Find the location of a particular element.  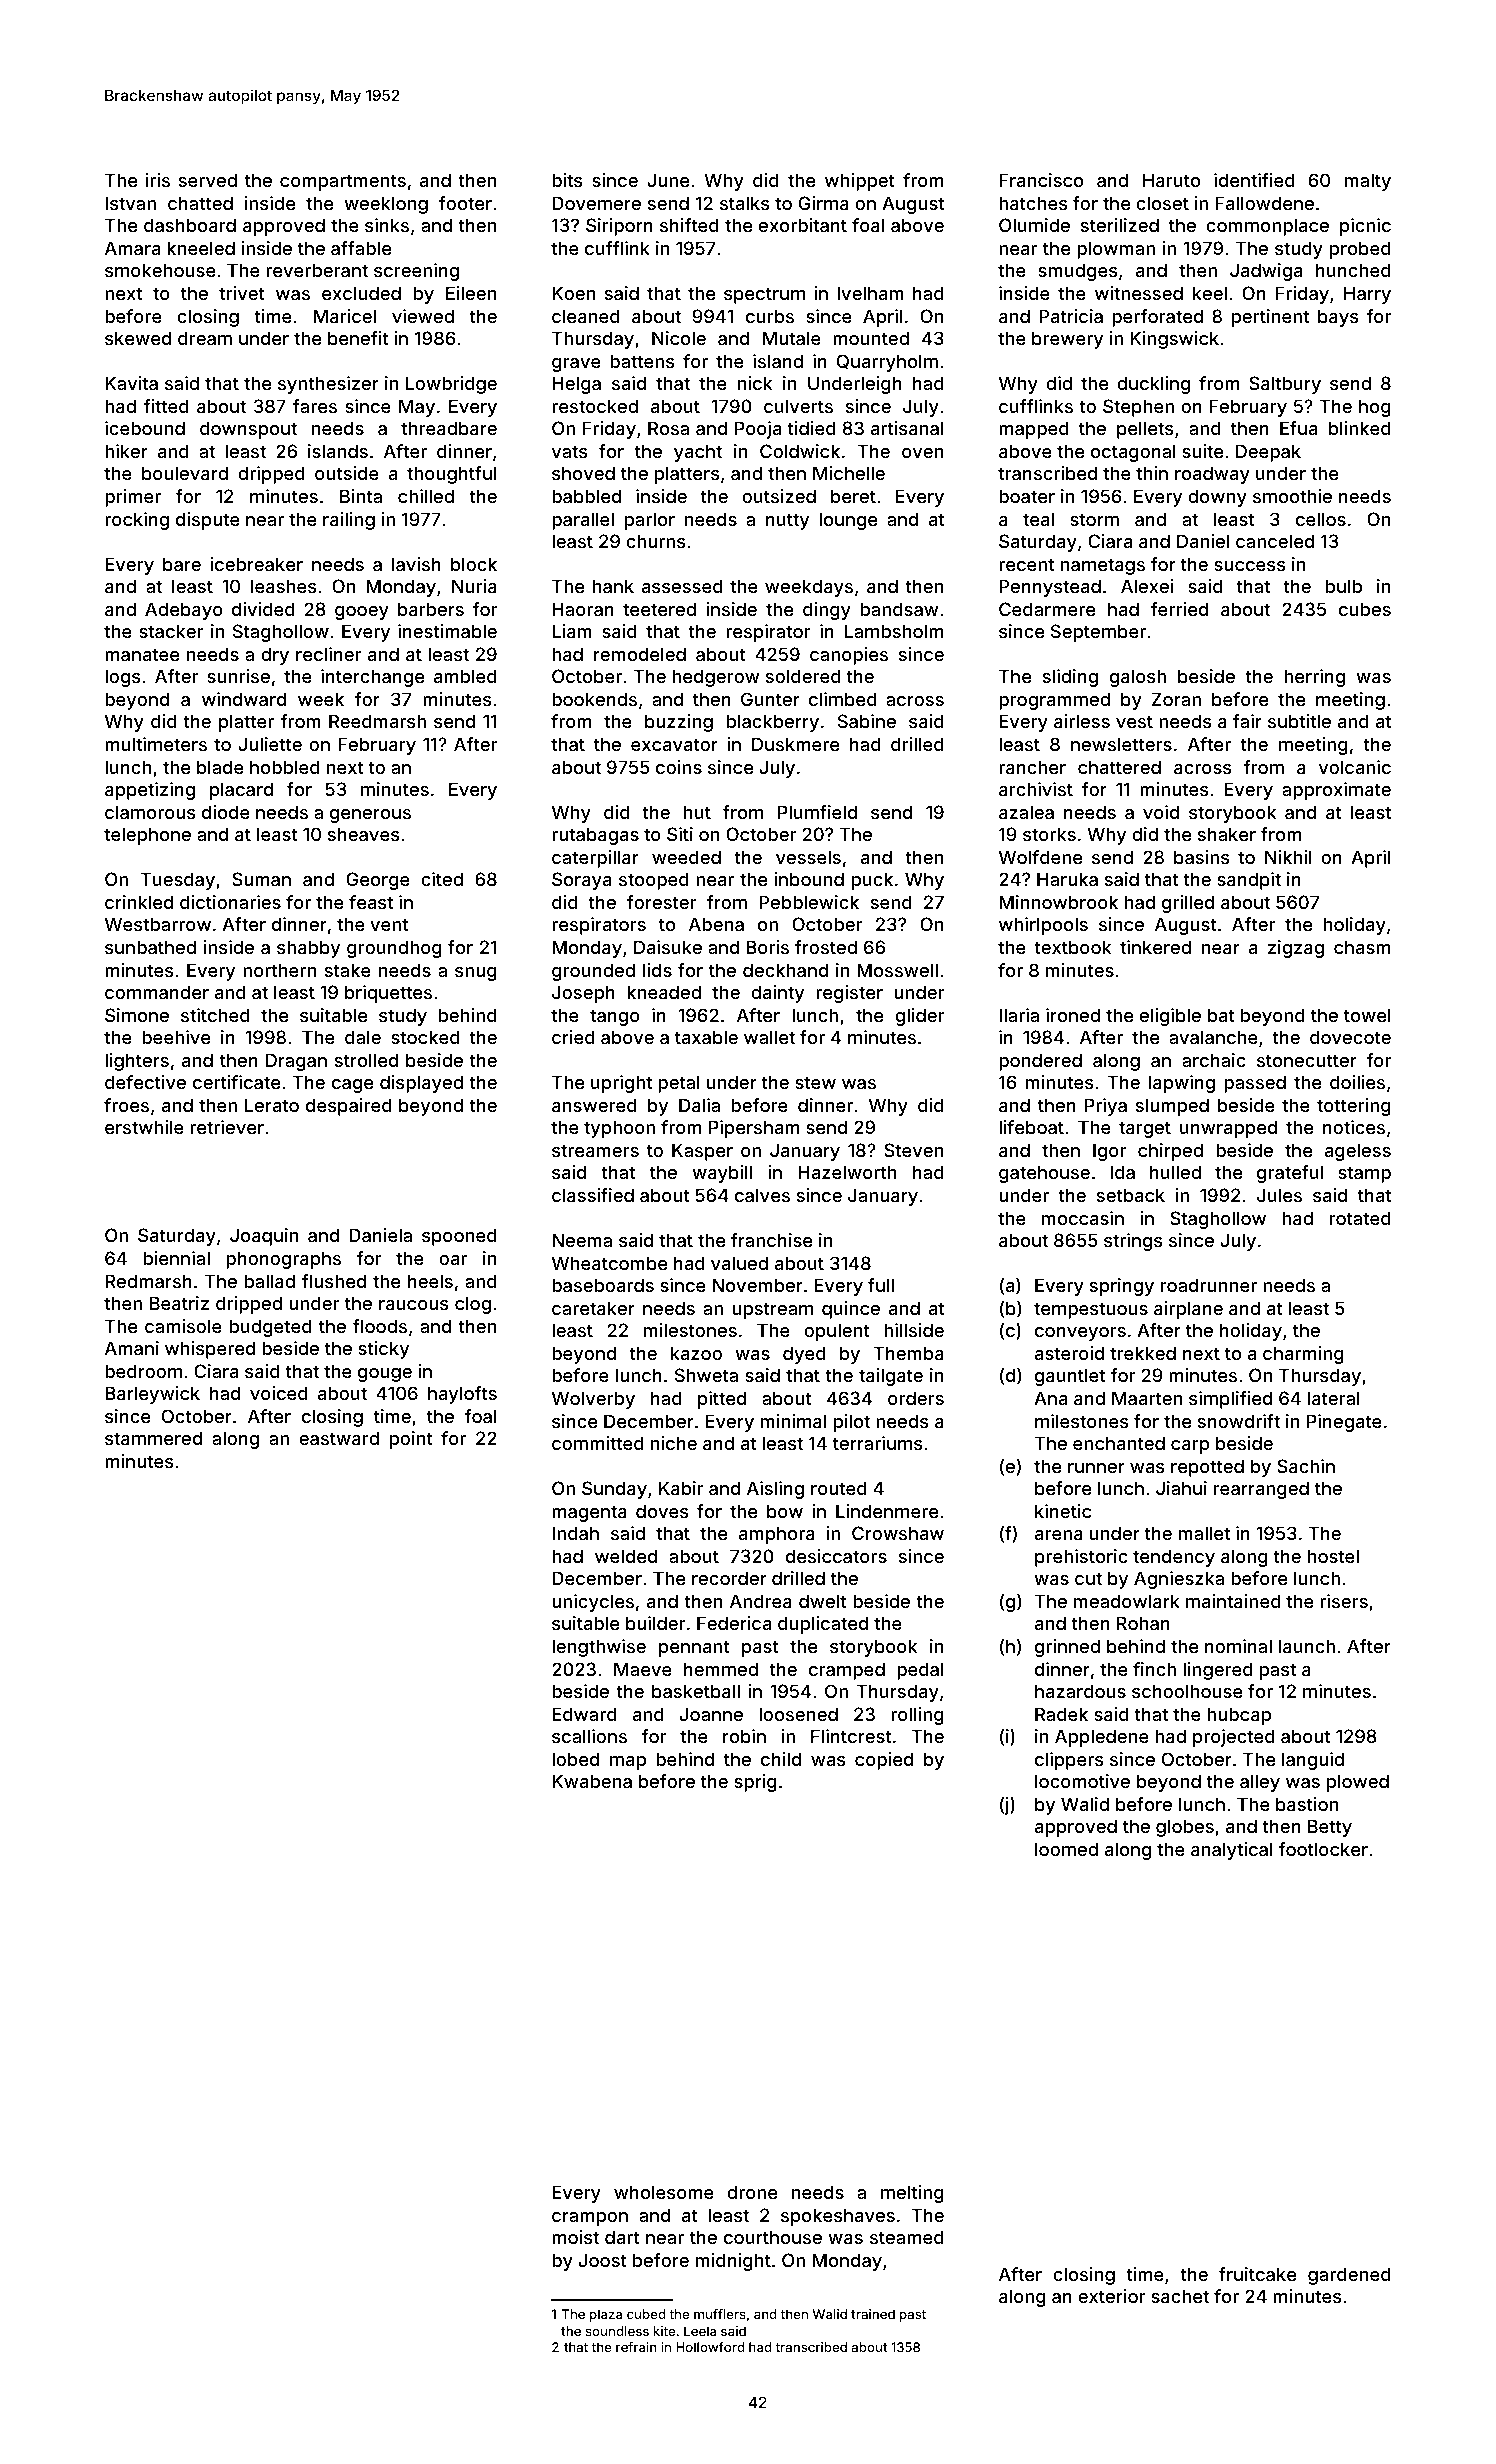

plaza is located at coordinates (606, 2315).
